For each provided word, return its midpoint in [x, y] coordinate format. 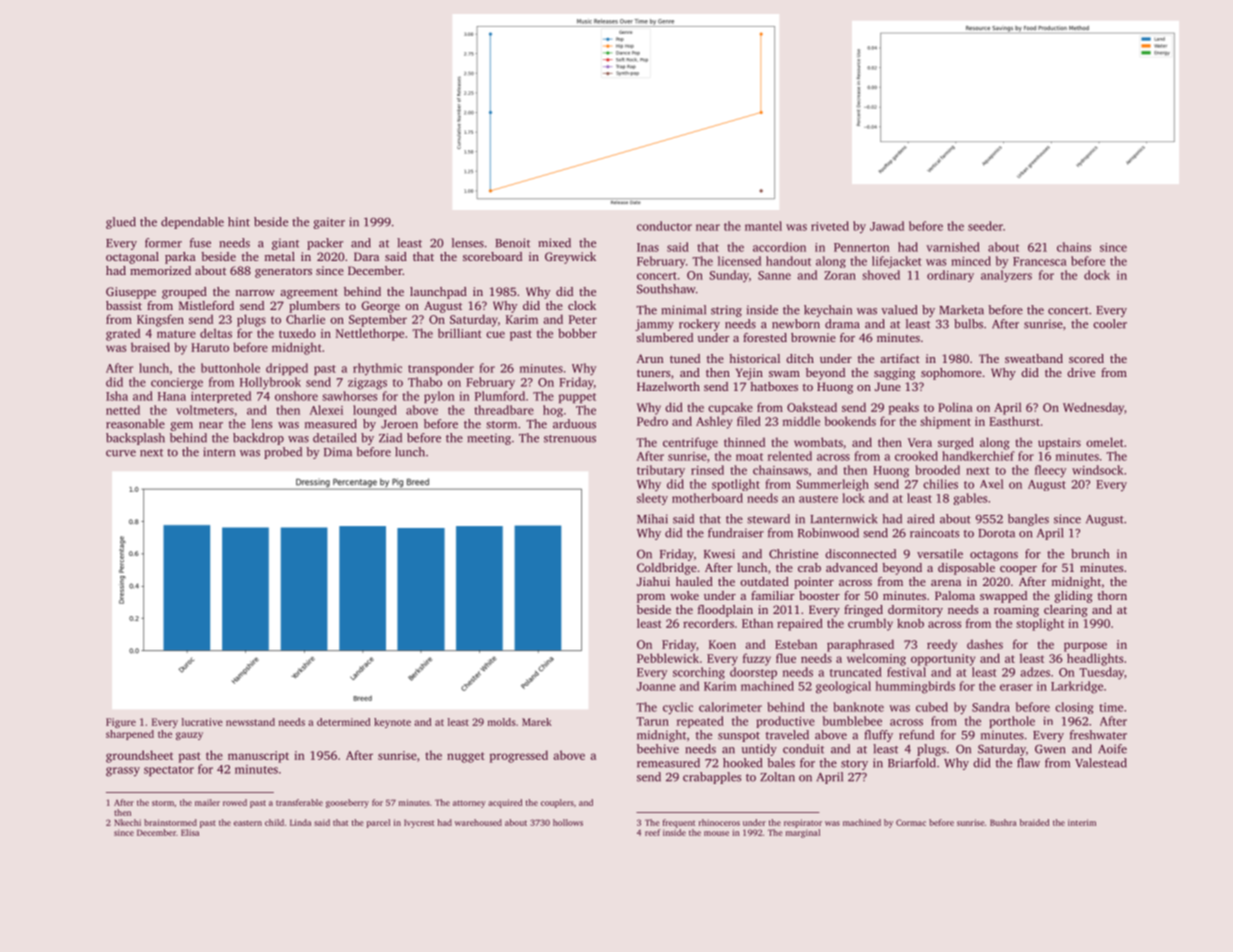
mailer [207, 802]
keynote [392, 723]
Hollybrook [270, 383]
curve [121, 453]
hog [553, 411]
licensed [739, 261]
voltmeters [205, 410]
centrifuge [690, 443]
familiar [772, 595]
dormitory [915, 611]
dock [1097, 275]
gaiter [329, 223]
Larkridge [1077, 687]
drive [1081, 372]
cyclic [678, 708]
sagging [894, 374]
